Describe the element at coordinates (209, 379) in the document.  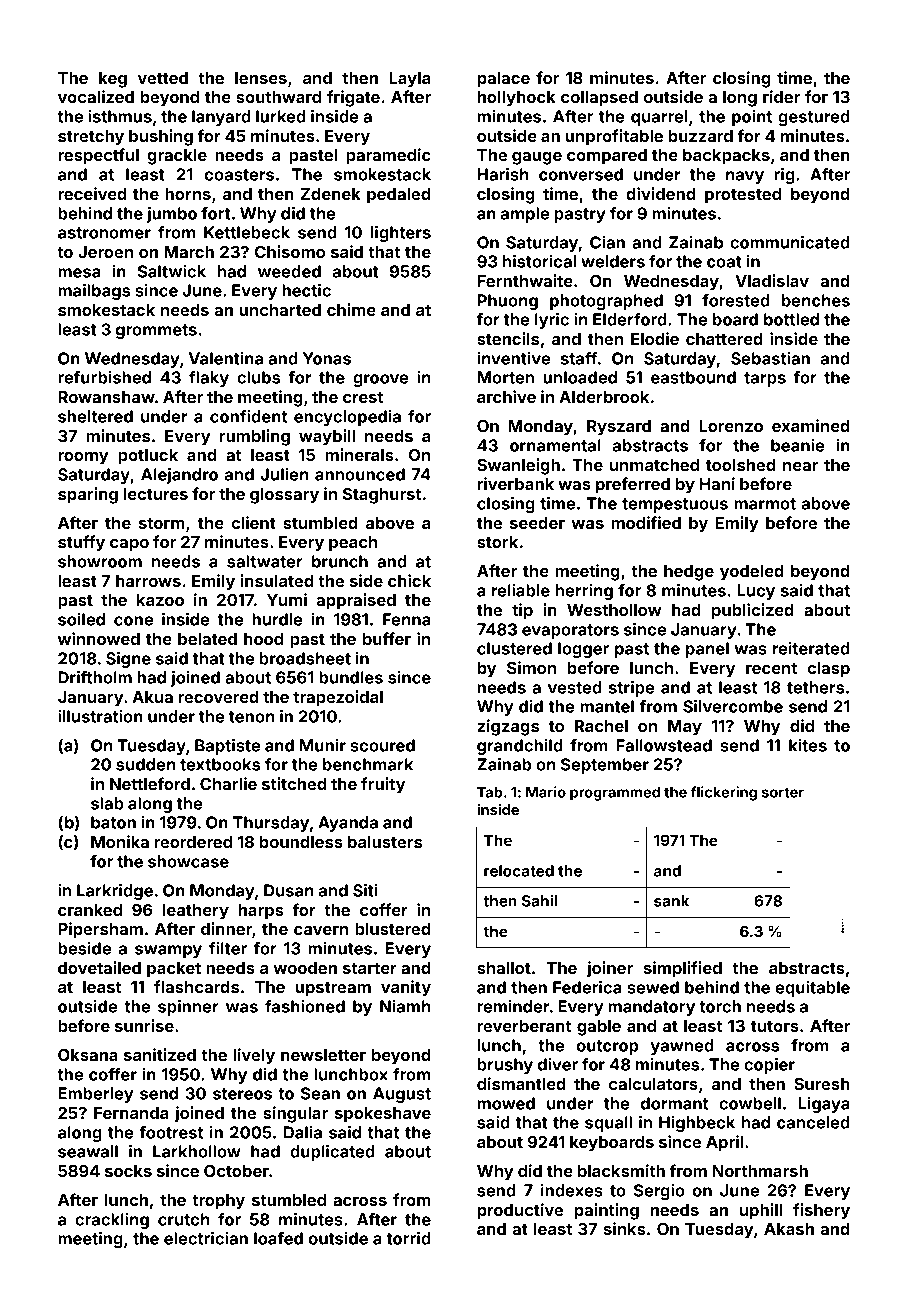
I see `flaky` at that location.
